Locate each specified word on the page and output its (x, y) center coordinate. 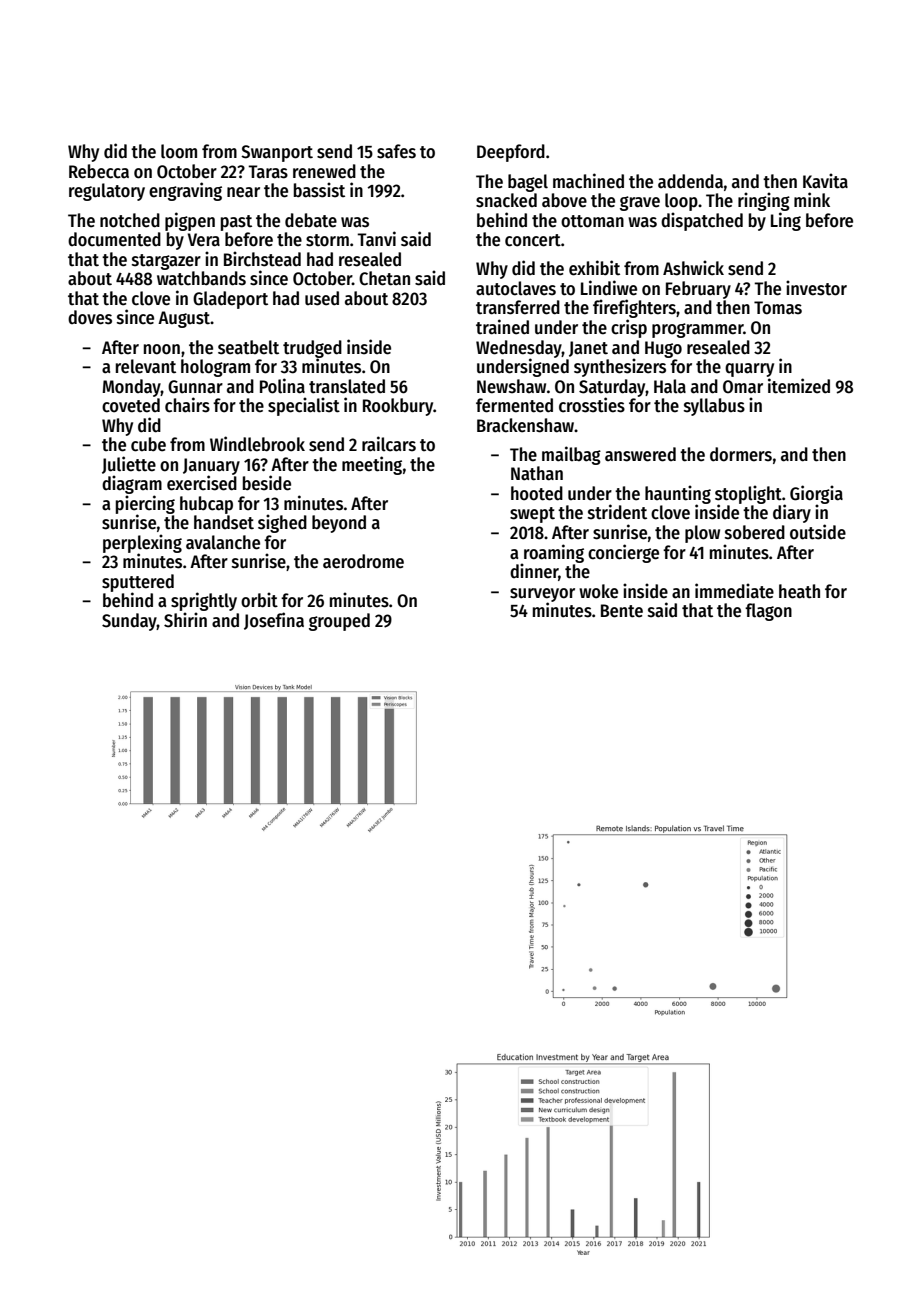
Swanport (277, 153)
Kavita (825, 181)
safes (396, 151)
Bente (622, 611)
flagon (768, 612)
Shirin (185, 620)
